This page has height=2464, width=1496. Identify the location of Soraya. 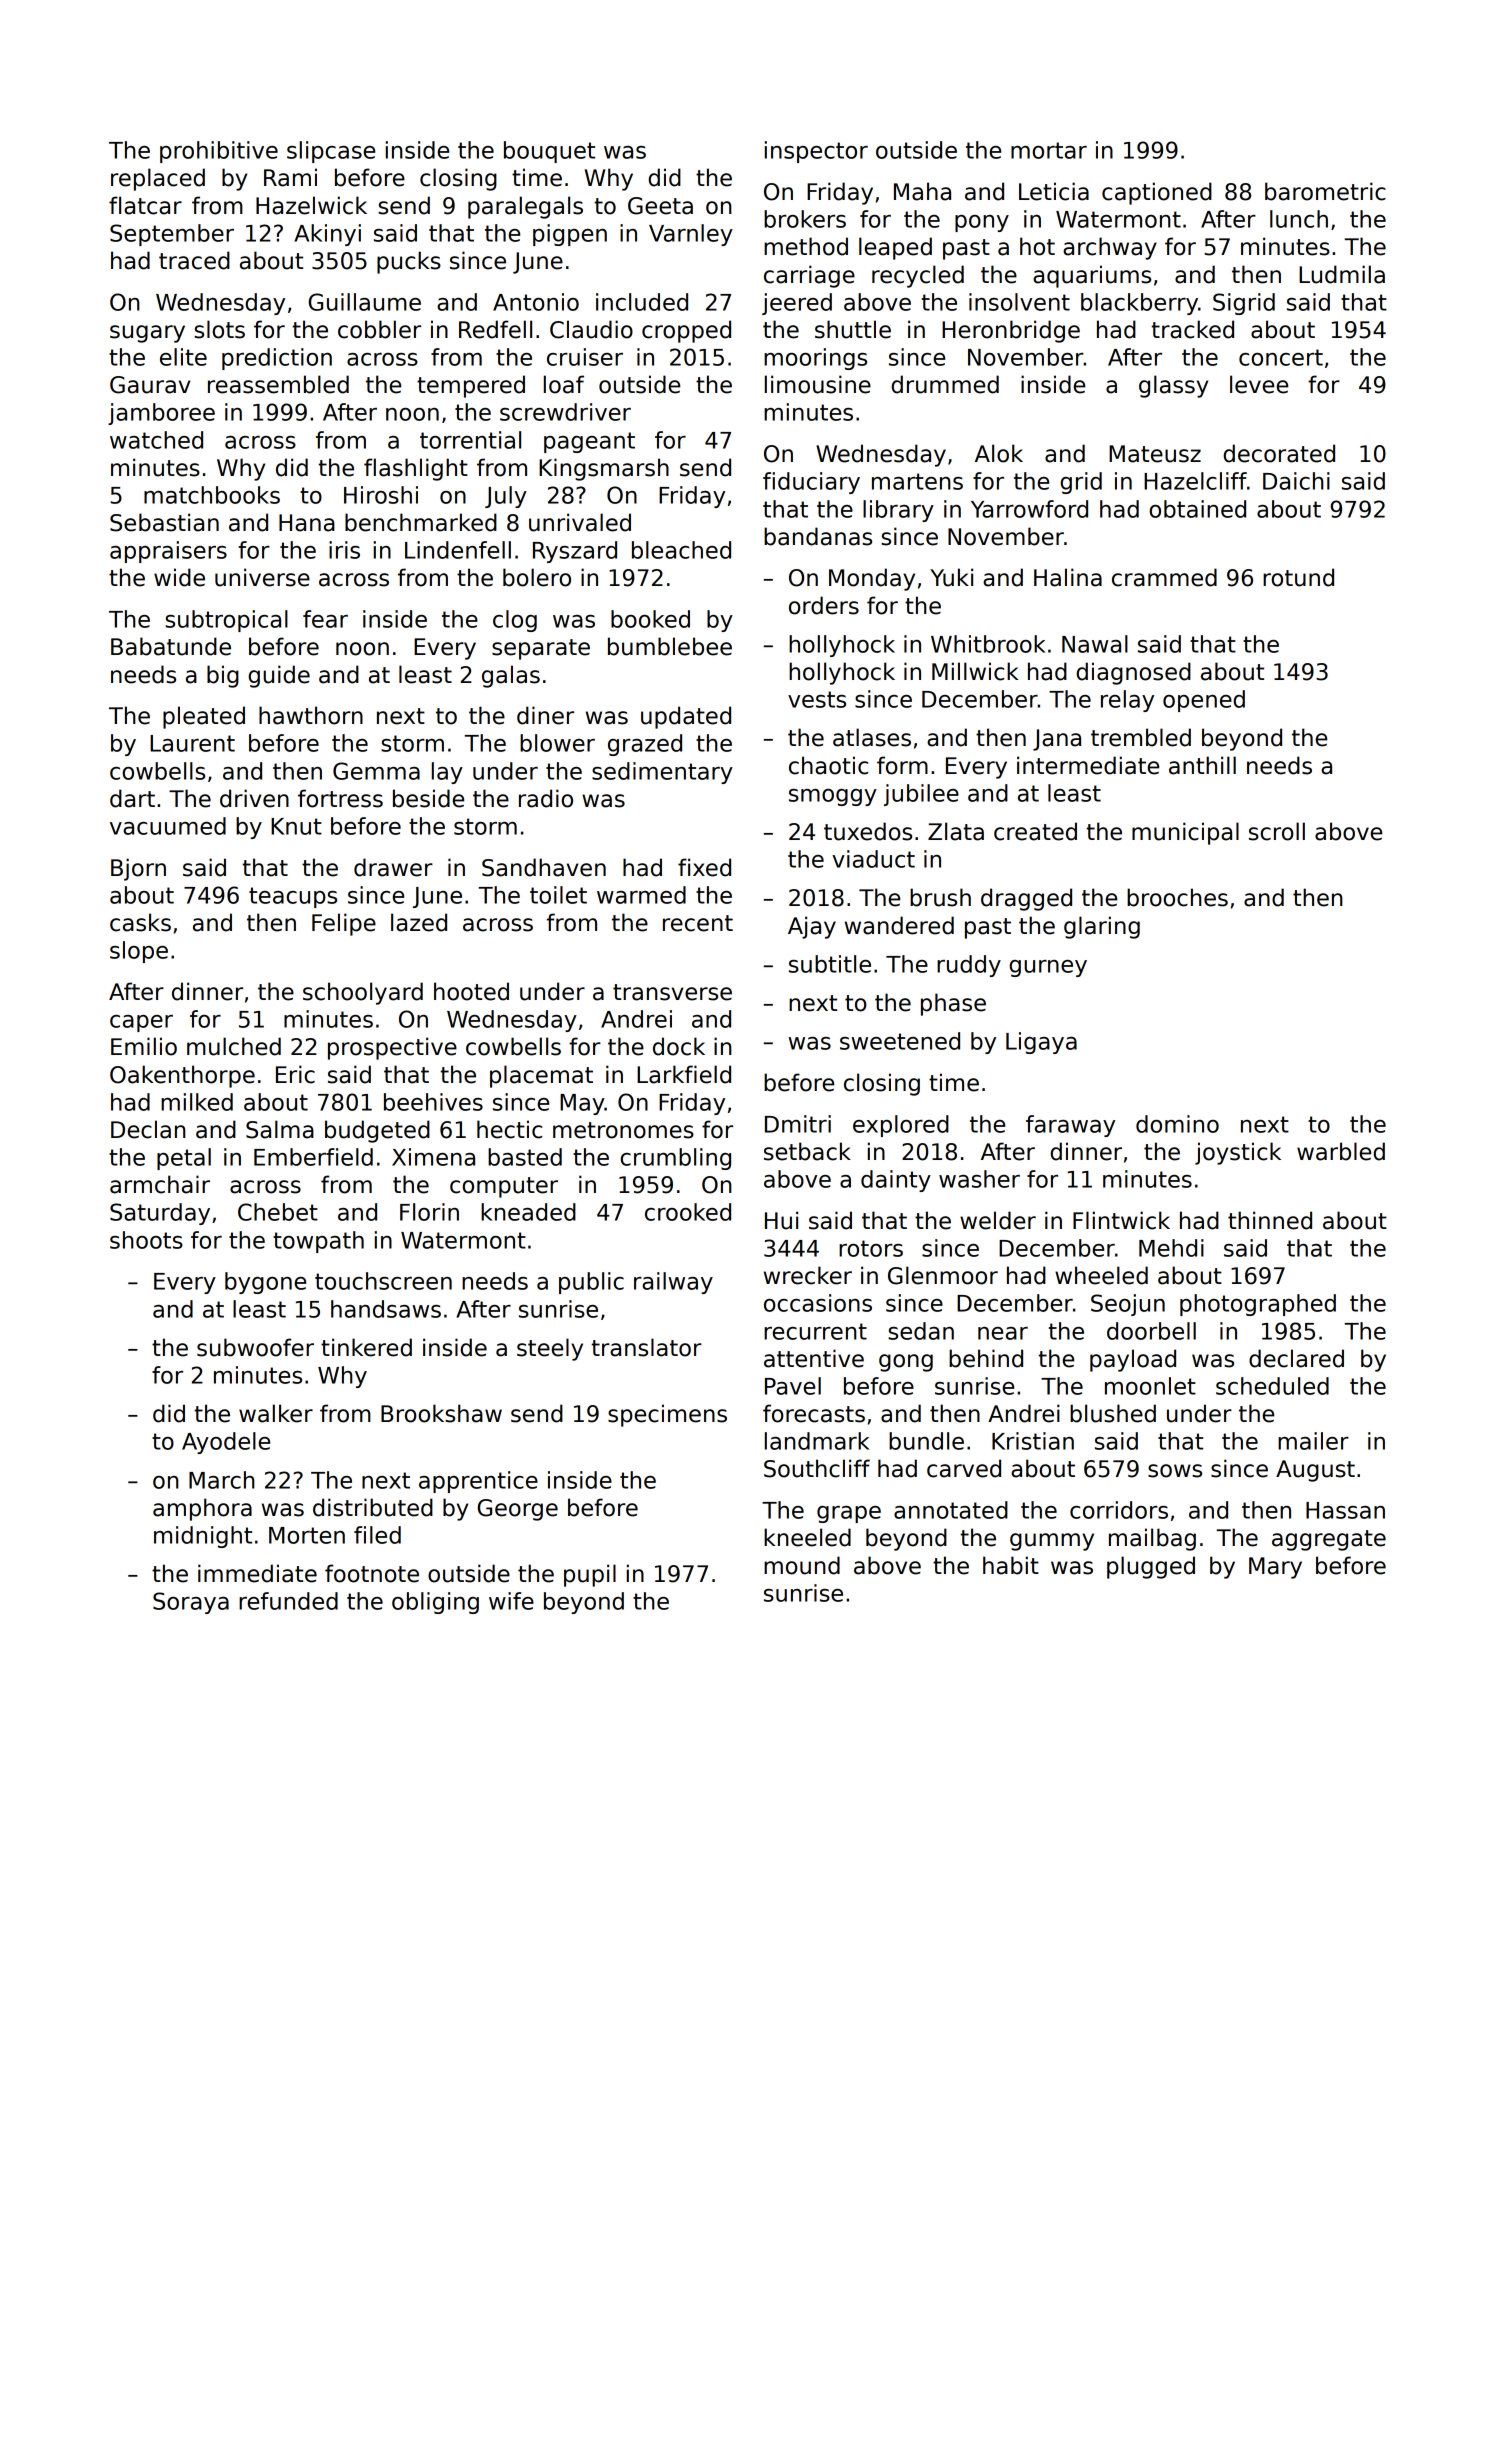
(191, 1603).
